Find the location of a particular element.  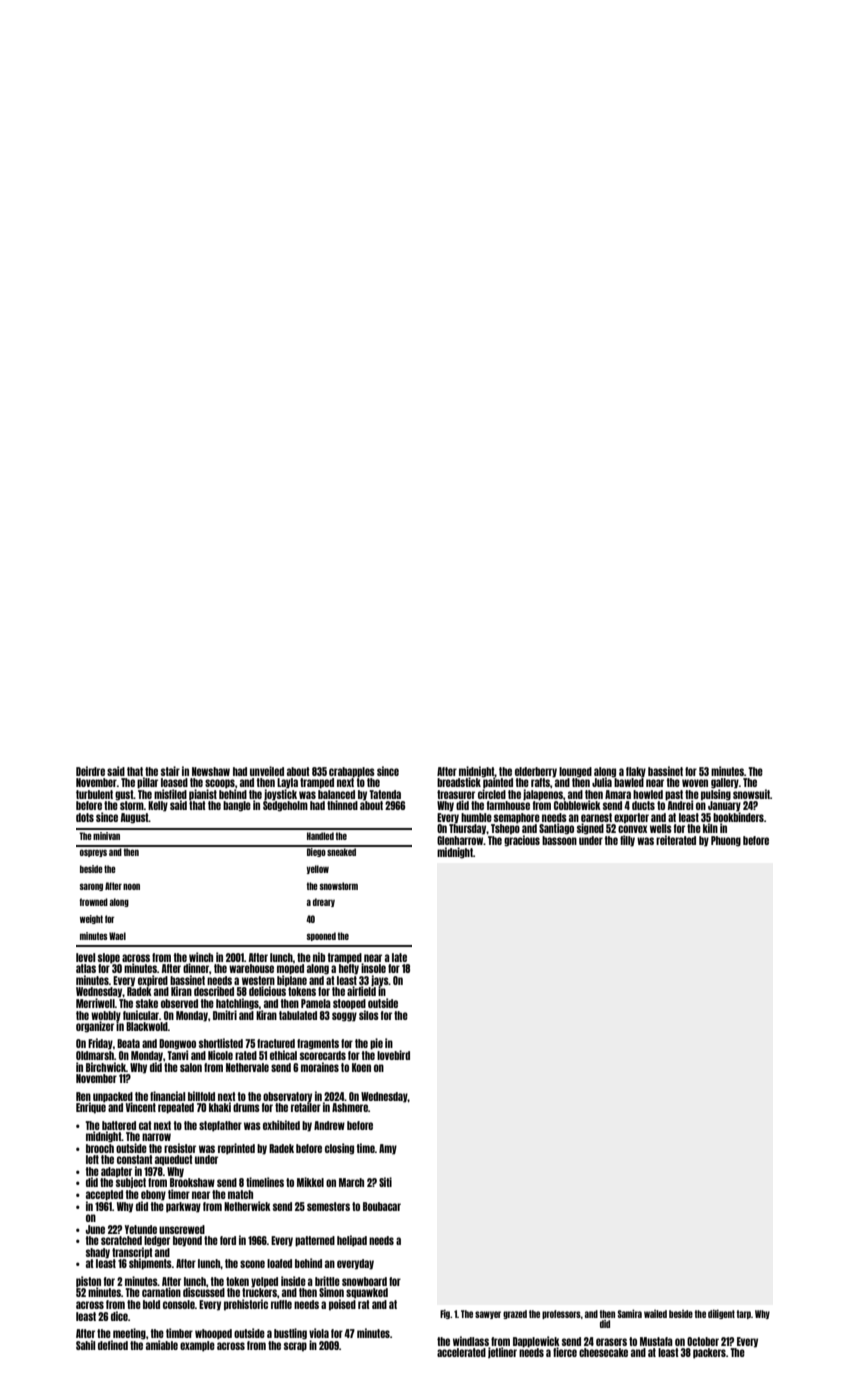

Layla is located at coordinates (287, 783).
